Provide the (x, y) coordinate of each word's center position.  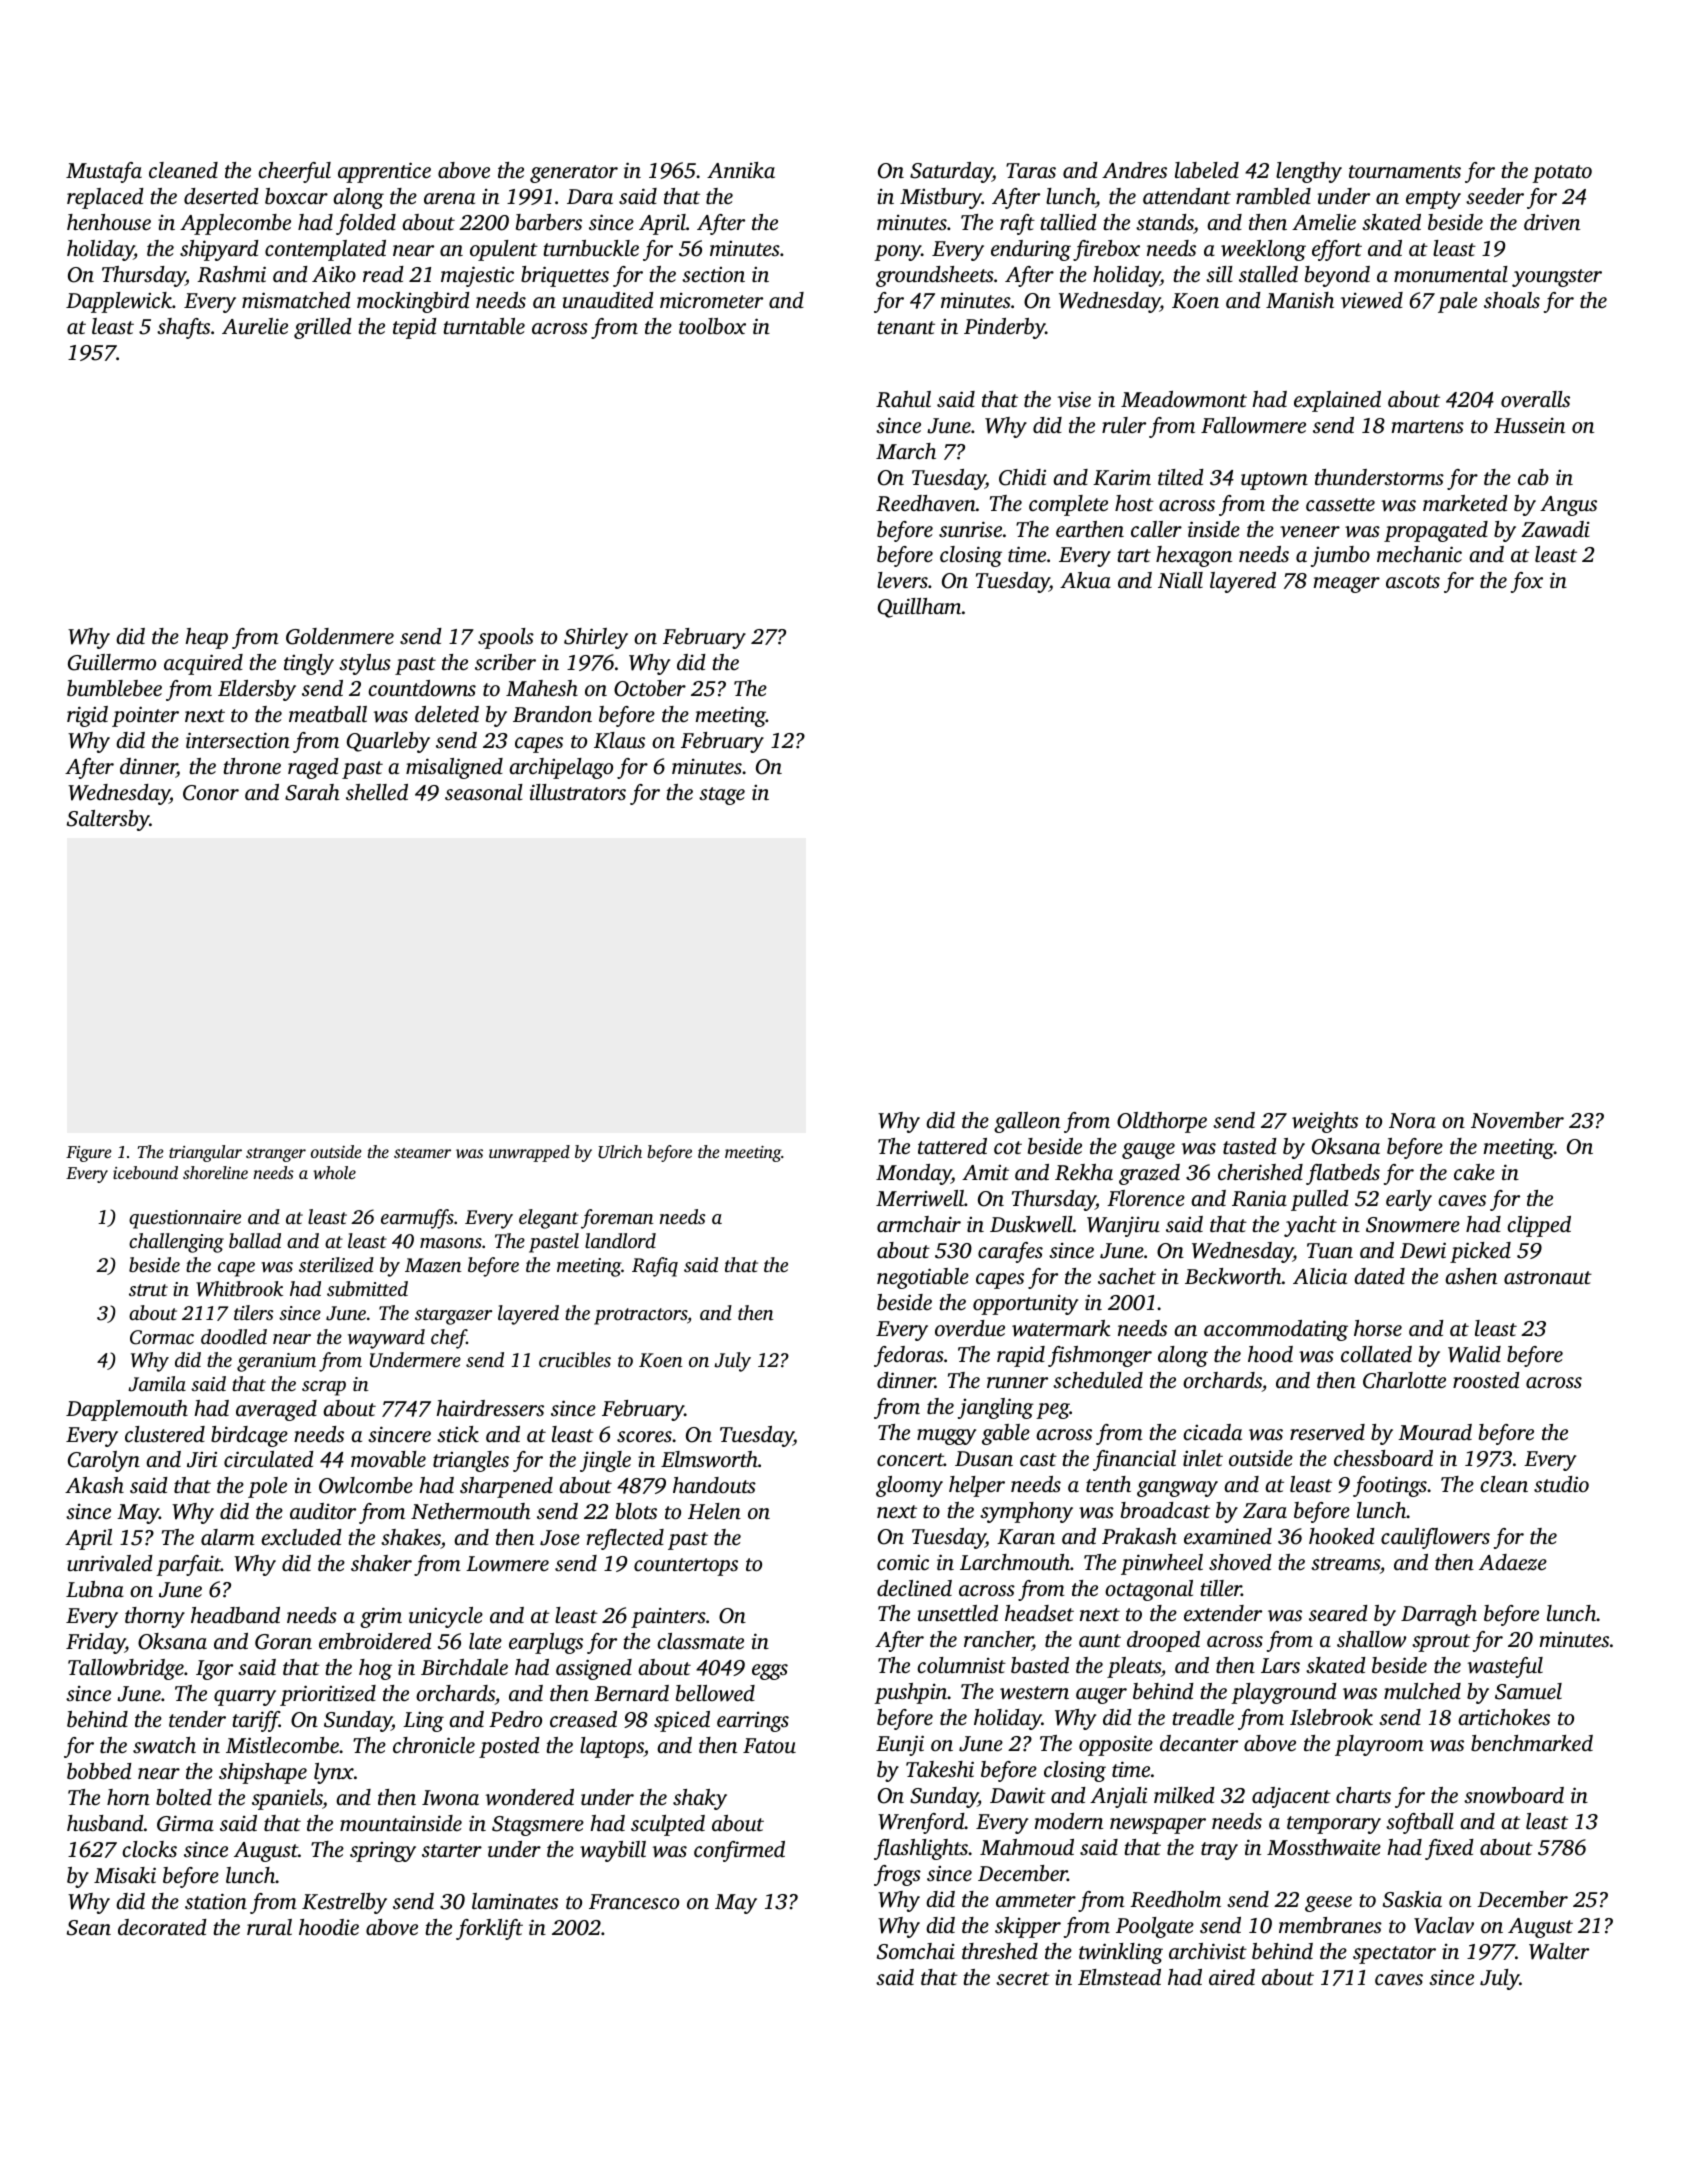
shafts (183, 328)
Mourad (1435, 1432)
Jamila (157, 1384)
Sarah (312, 792)
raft (1017, 224)
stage (722, 796)
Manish (1300, 300)
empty (1433, 200)
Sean (89, 1928)
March (906, 451)
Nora (1412, 1120)
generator (574, 174)
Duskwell (1031, 1224)
